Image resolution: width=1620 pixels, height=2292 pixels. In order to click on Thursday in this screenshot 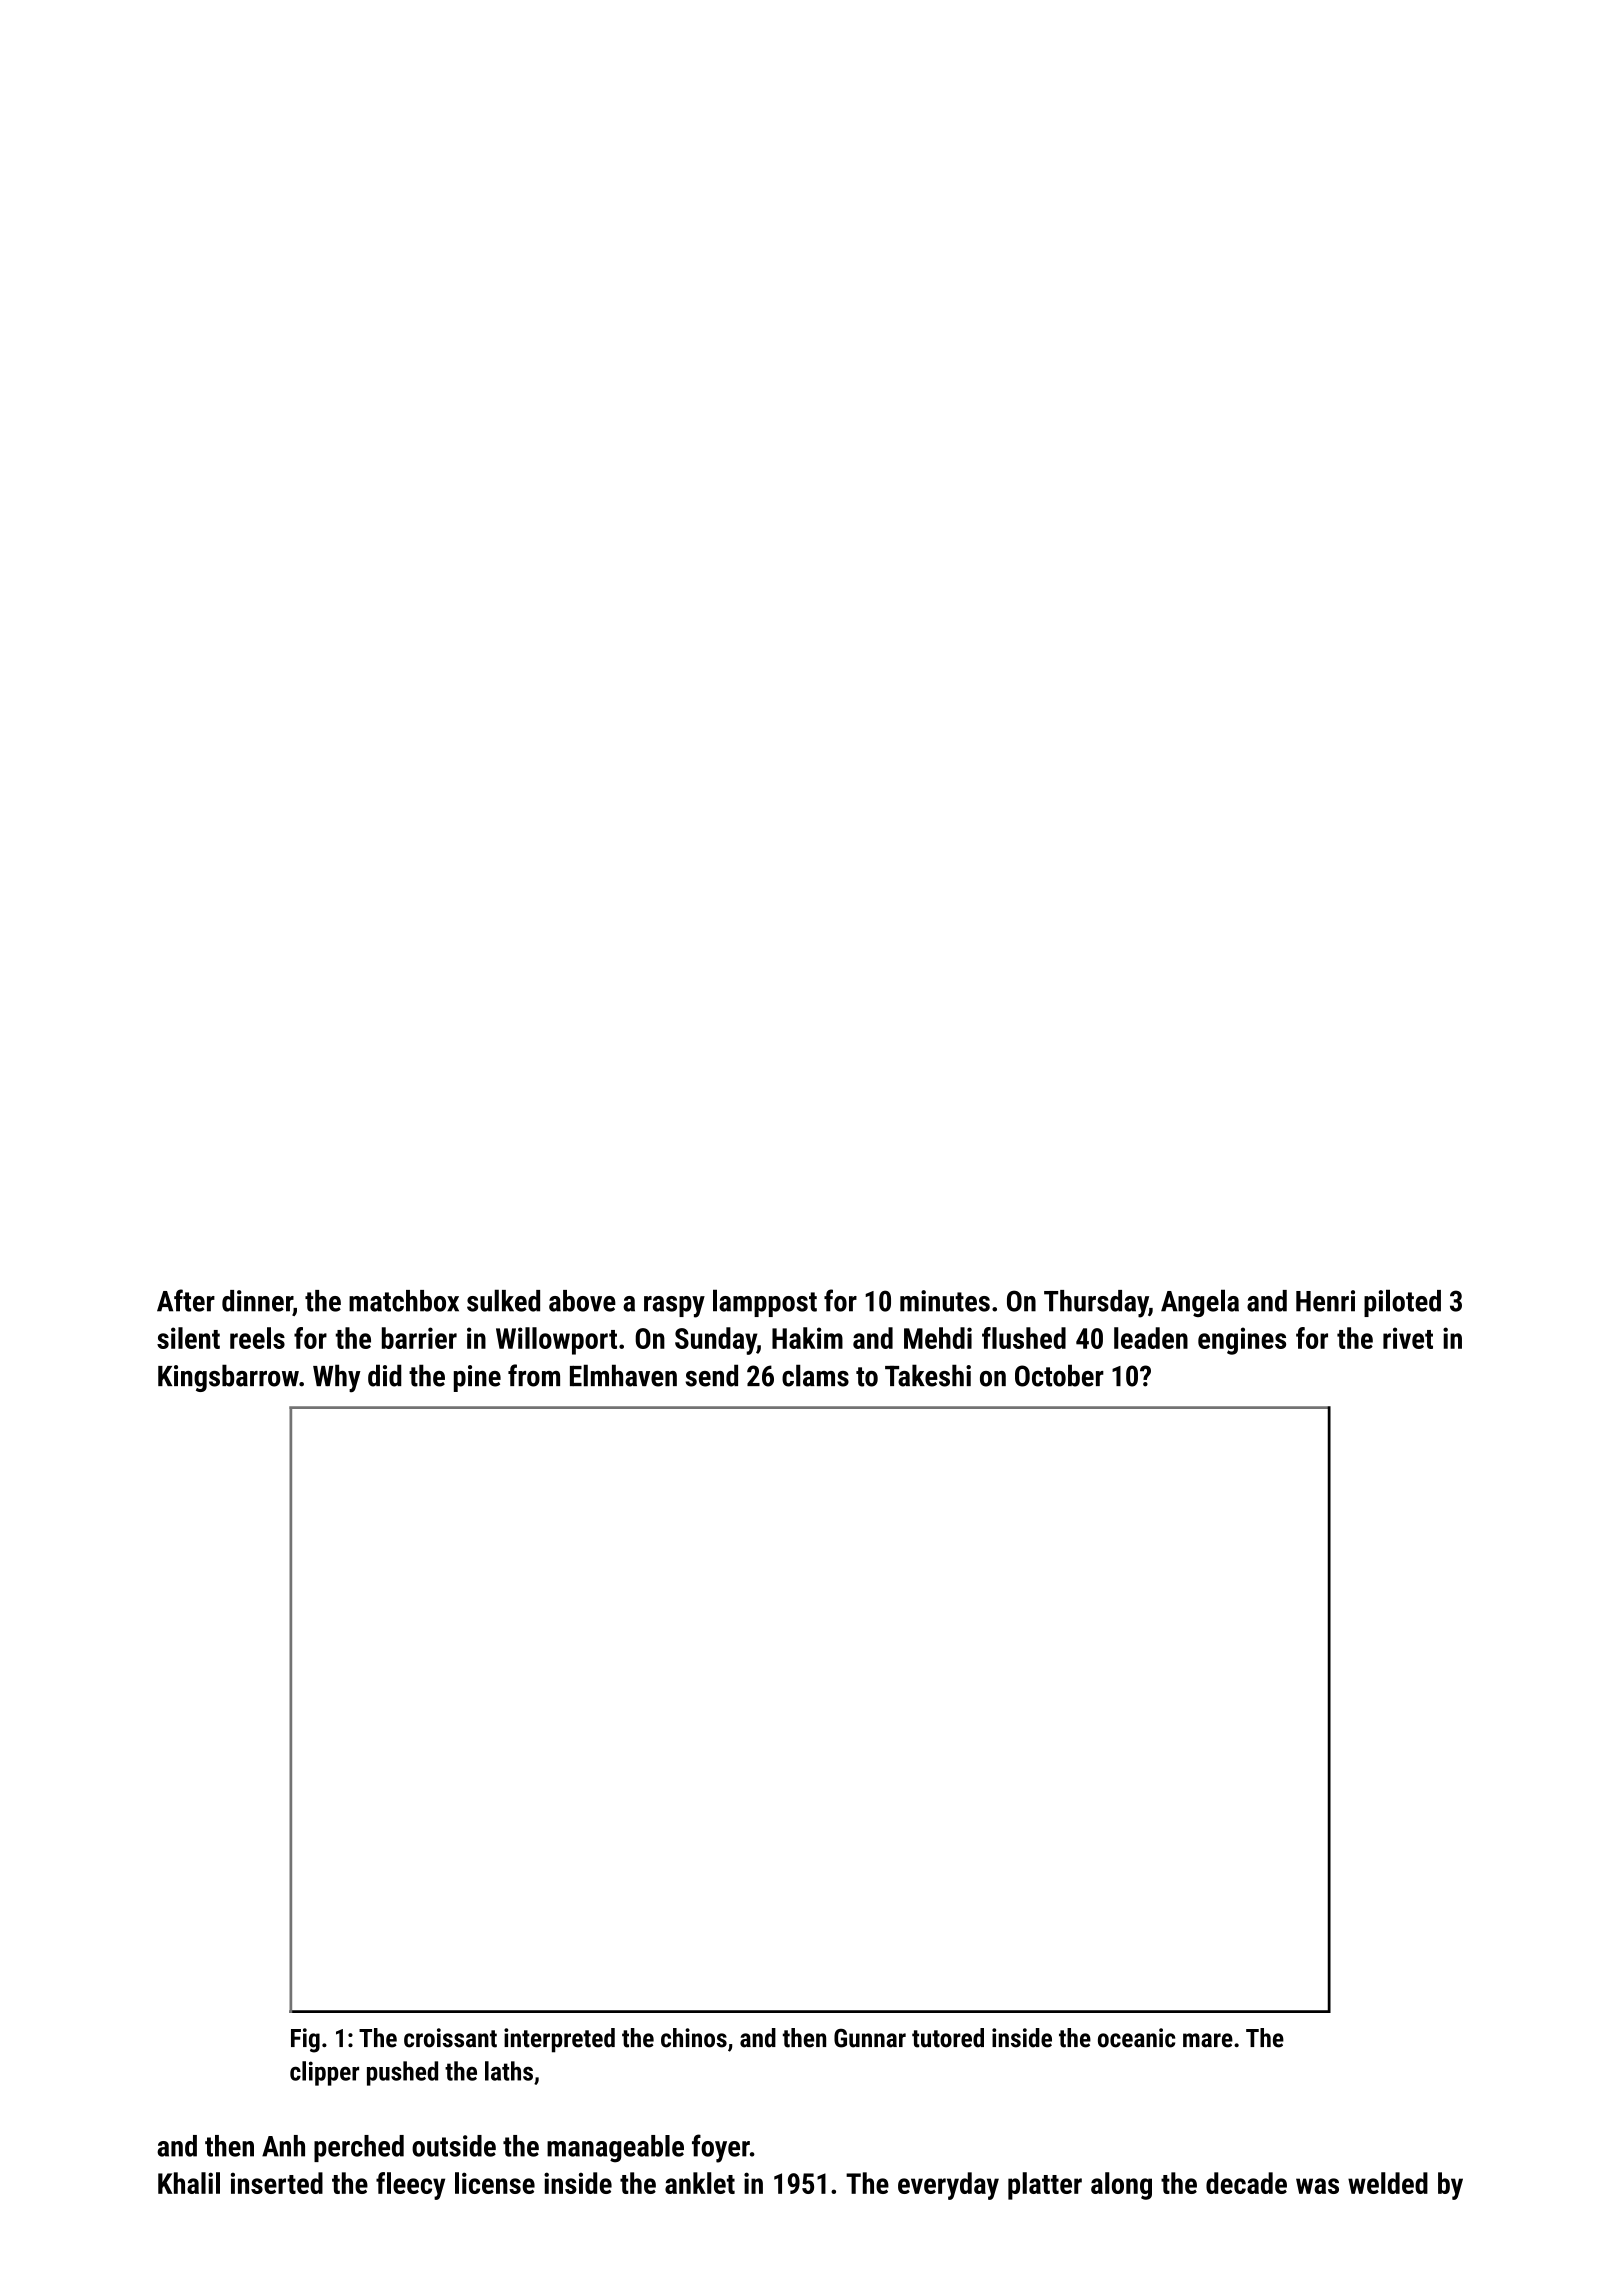, I will do `click(1096, 1304)`.
